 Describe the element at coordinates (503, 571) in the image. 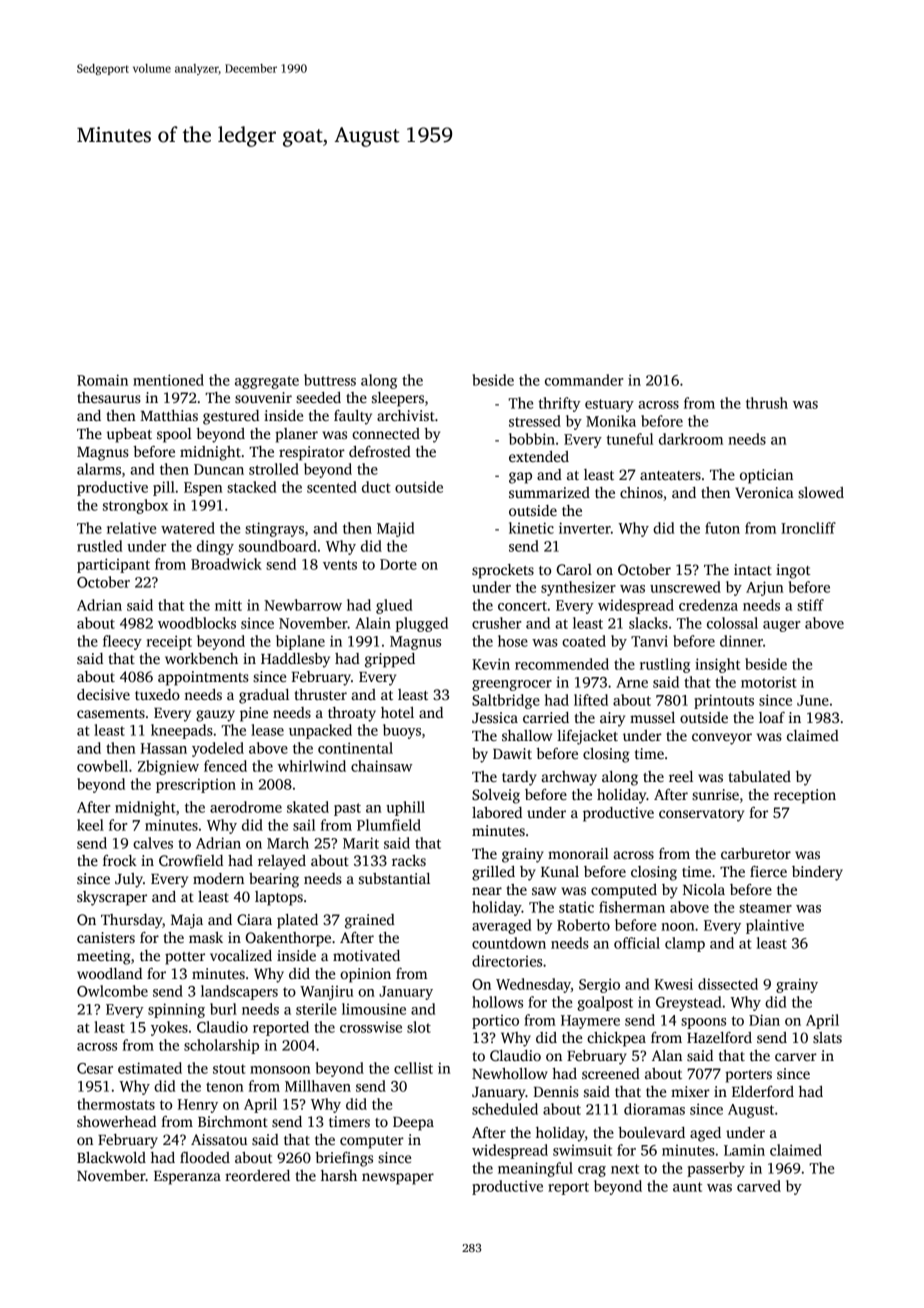

I see `sprockets` at that location.
